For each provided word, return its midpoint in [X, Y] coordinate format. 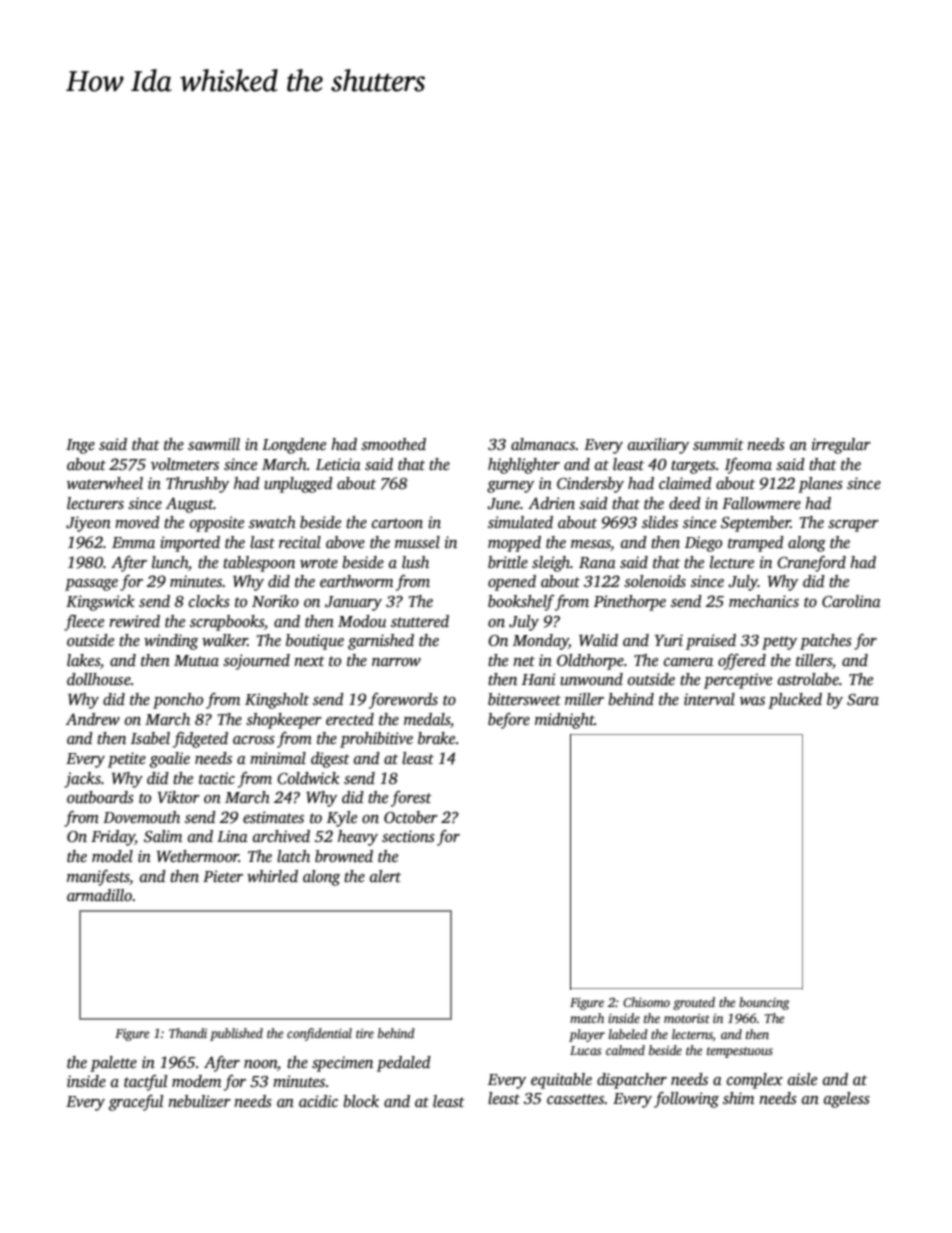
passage [91, 585]
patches [826, 642]
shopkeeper [284, 721]
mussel [417, 542]
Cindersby [590, 485]
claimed [685, 483]
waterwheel [105, 483]
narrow [396, 662]
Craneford [811, 564]
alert [385, 876]
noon [260, 1064]
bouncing [764, 1003]
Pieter [223, 876]
